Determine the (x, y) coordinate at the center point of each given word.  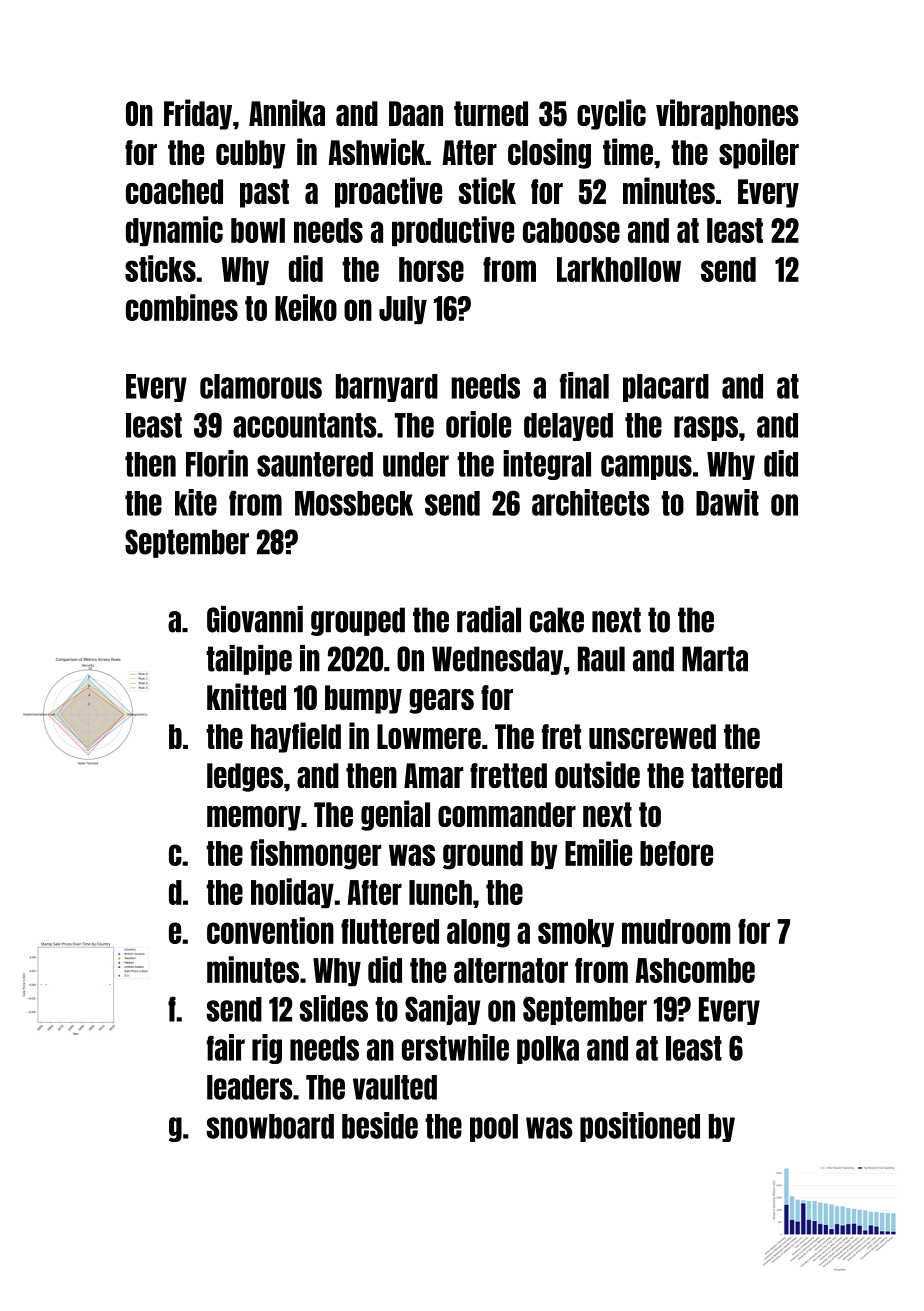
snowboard (270, 1126)
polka (548, 1050)
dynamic (174, 231)
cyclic (611, 114)
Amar (433, 775)
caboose (571, 230)
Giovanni (255, 619)
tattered (736, 775)
